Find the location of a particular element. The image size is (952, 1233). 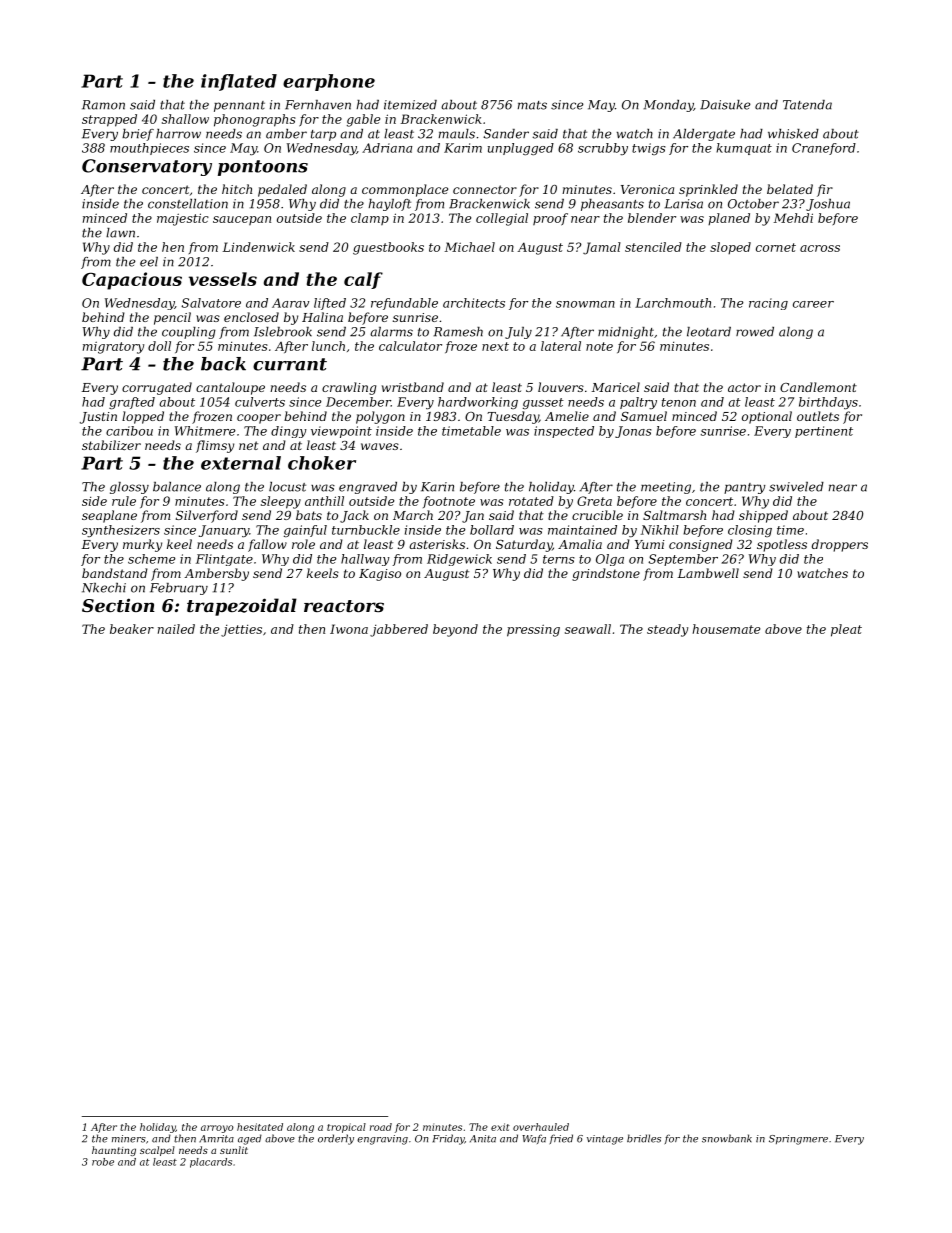

pressing is located at coordinates (533, 631).
